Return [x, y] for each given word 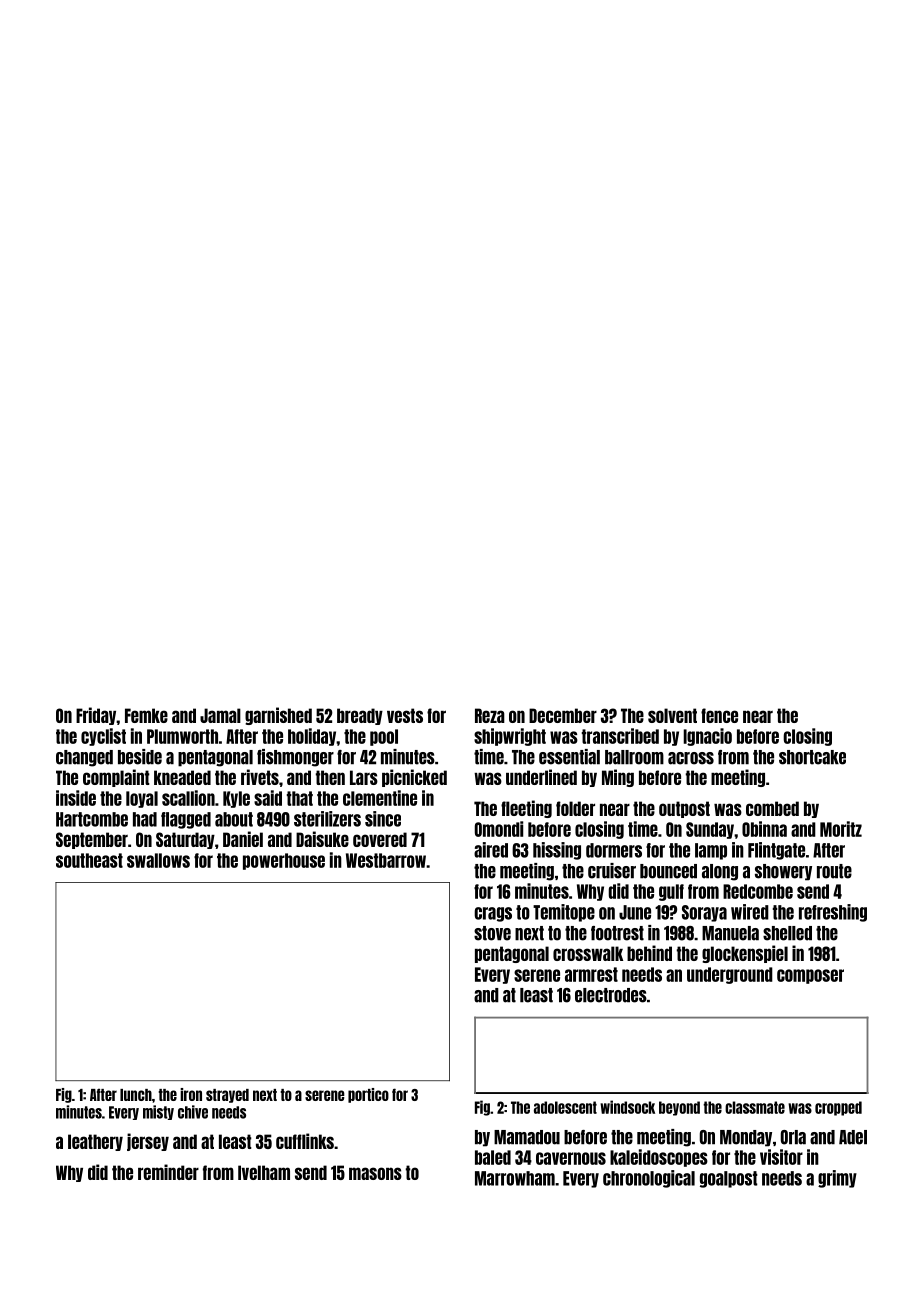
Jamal [220, 715]
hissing [557, 851]
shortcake [812, 757]
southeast [89, 860]
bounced [668, 871]
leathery [95, 1142]
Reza [490, 715]
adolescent [565, 1107]
